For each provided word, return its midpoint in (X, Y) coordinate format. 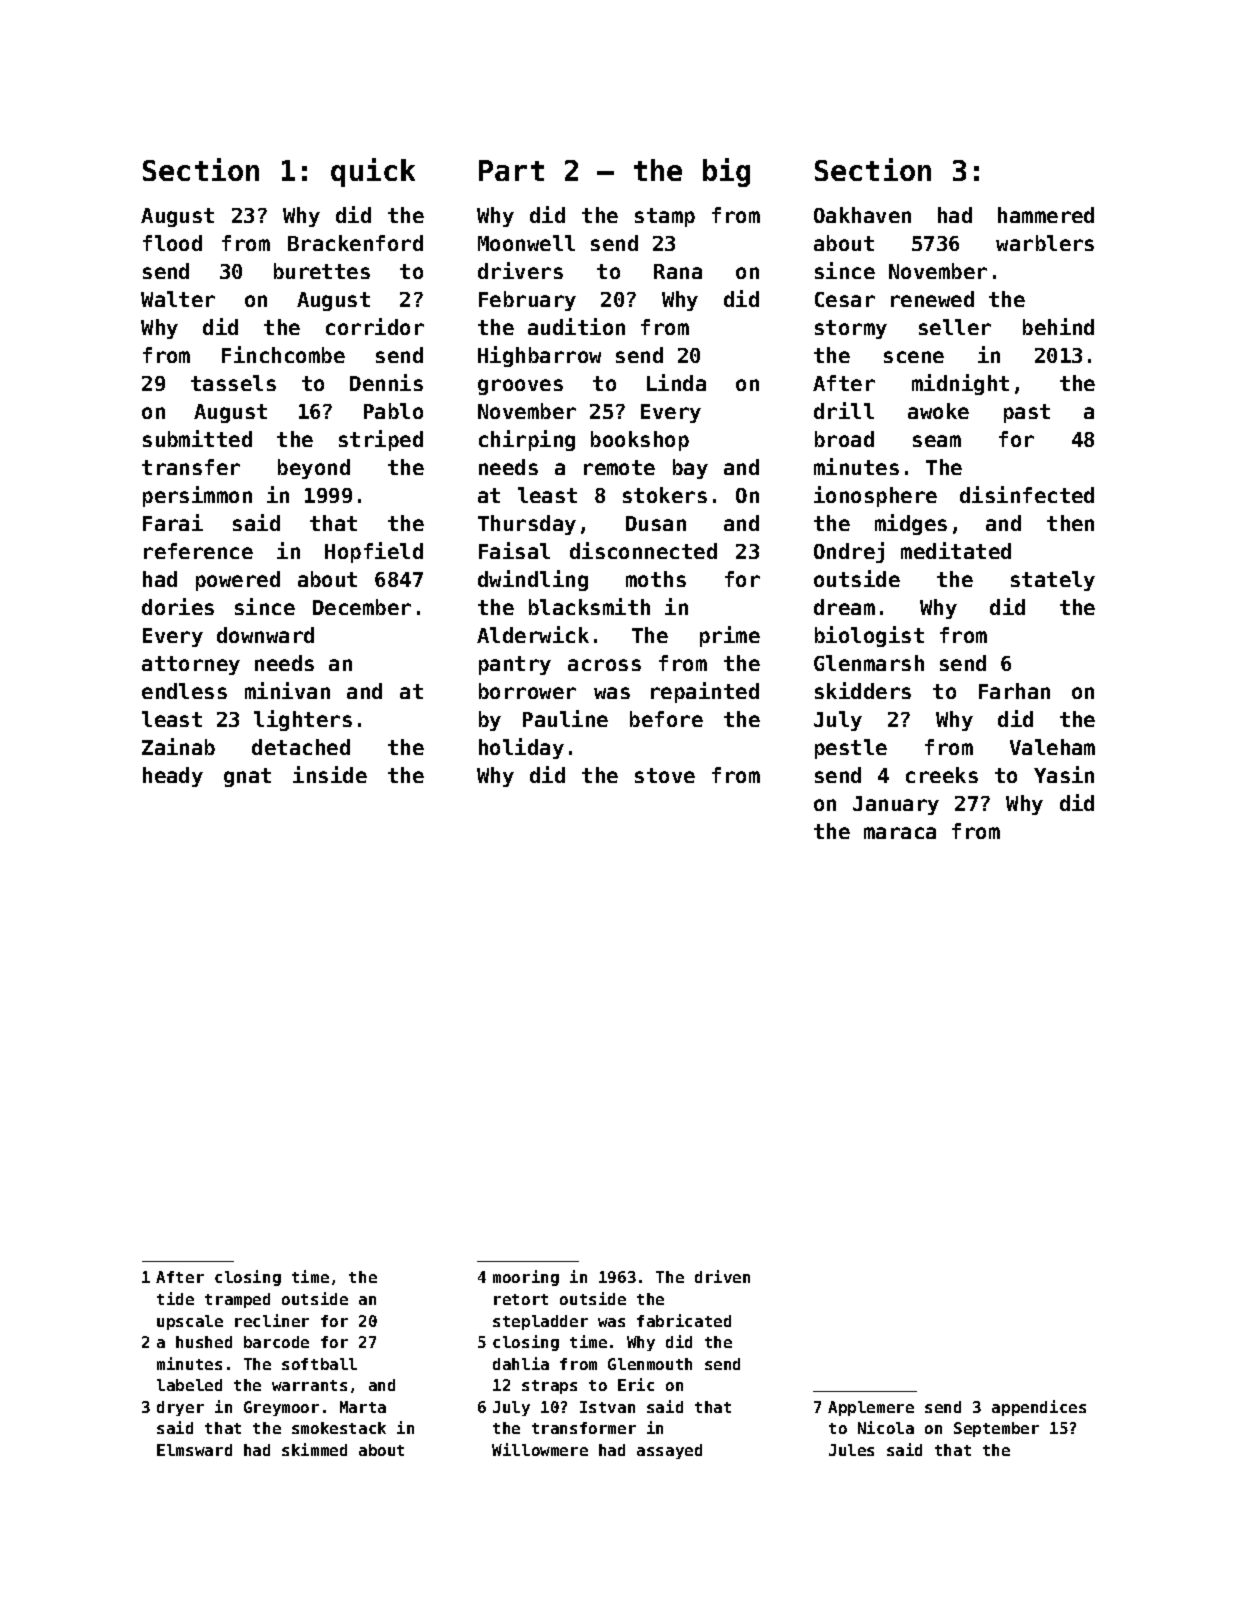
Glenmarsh (869, 663)
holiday (521, 748)
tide (175, 1298)
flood (172, 243)
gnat (247, 777)
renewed (932, 299)
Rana (678, 271)
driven (722, 1276)
